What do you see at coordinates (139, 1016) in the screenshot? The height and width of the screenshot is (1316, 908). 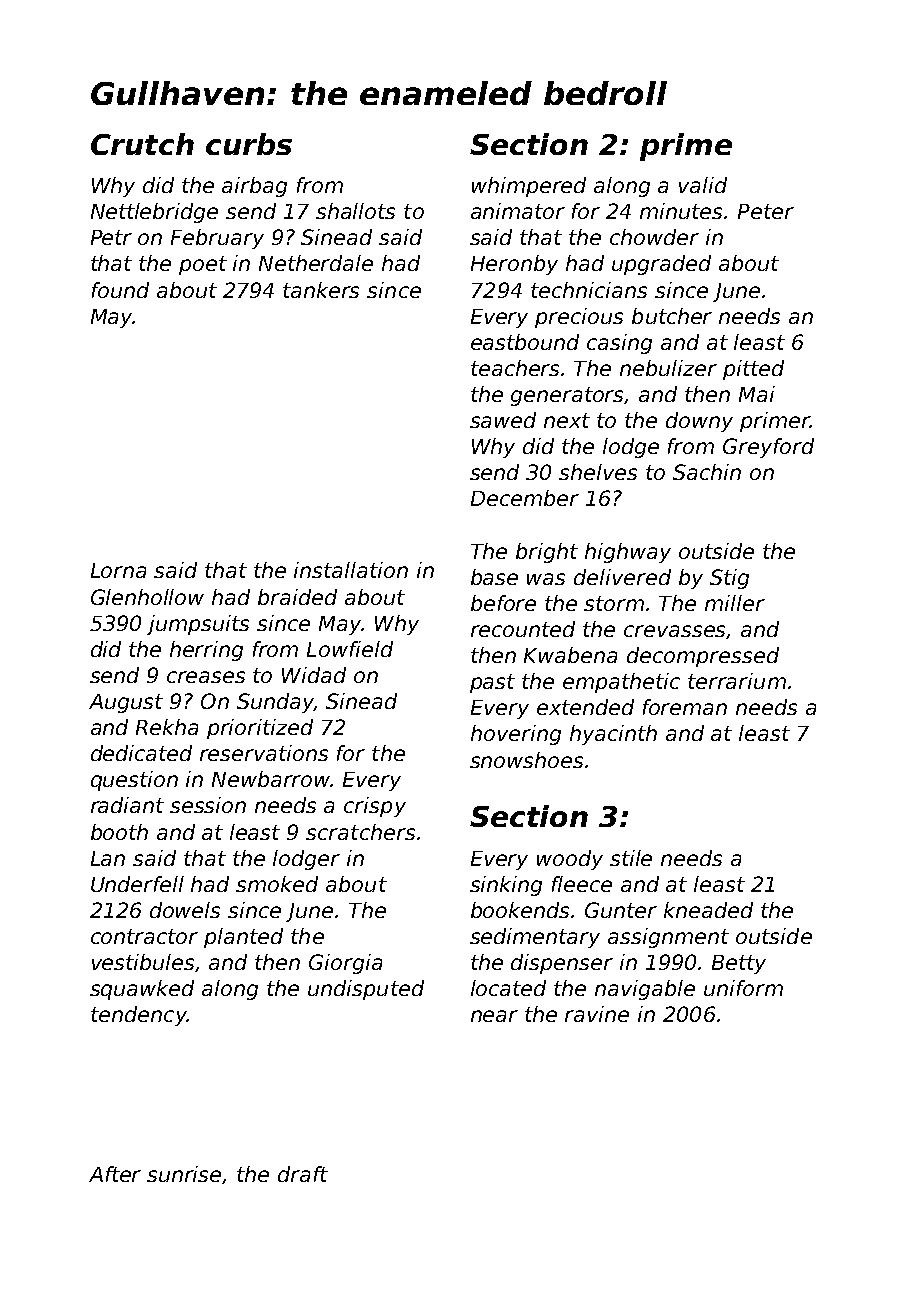 I see `tendency` at bounding box center [139, 1016].
